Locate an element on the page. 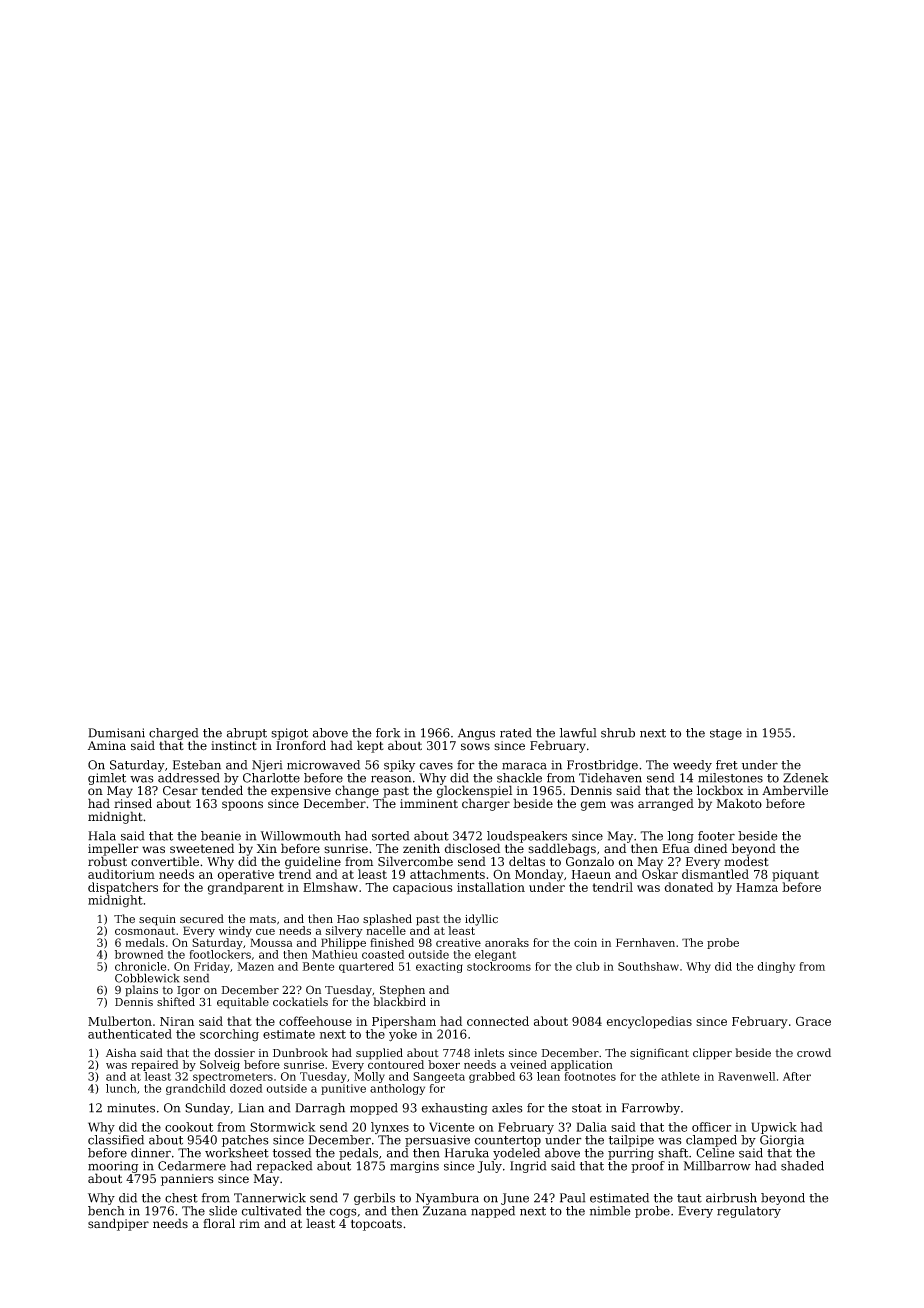 The image size is (924, 1308). Dumisani is located at coordinates (116, 733).
